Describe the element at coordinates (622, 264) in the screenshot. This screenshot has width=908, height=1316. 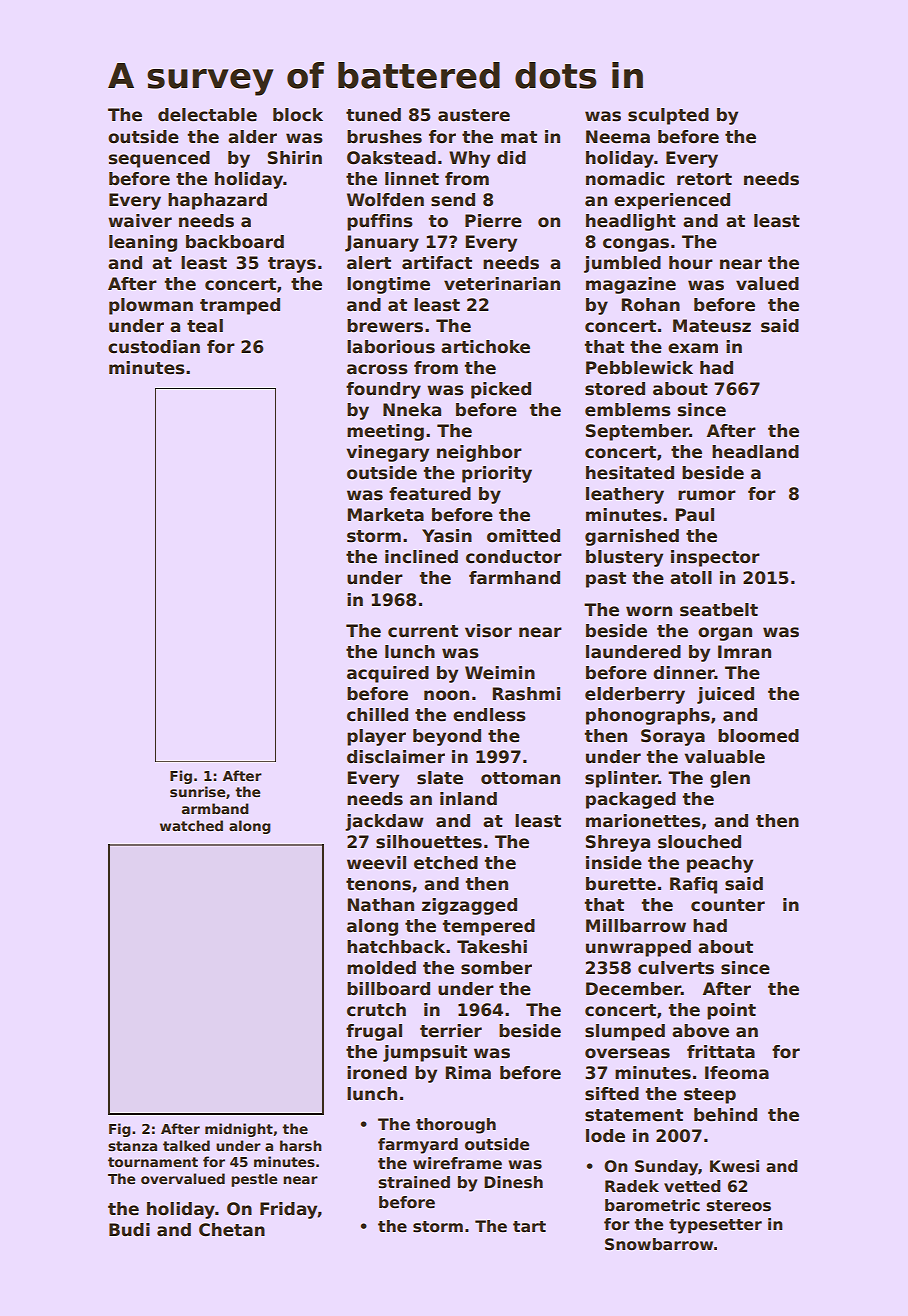
I see `jumbled` at that location.
